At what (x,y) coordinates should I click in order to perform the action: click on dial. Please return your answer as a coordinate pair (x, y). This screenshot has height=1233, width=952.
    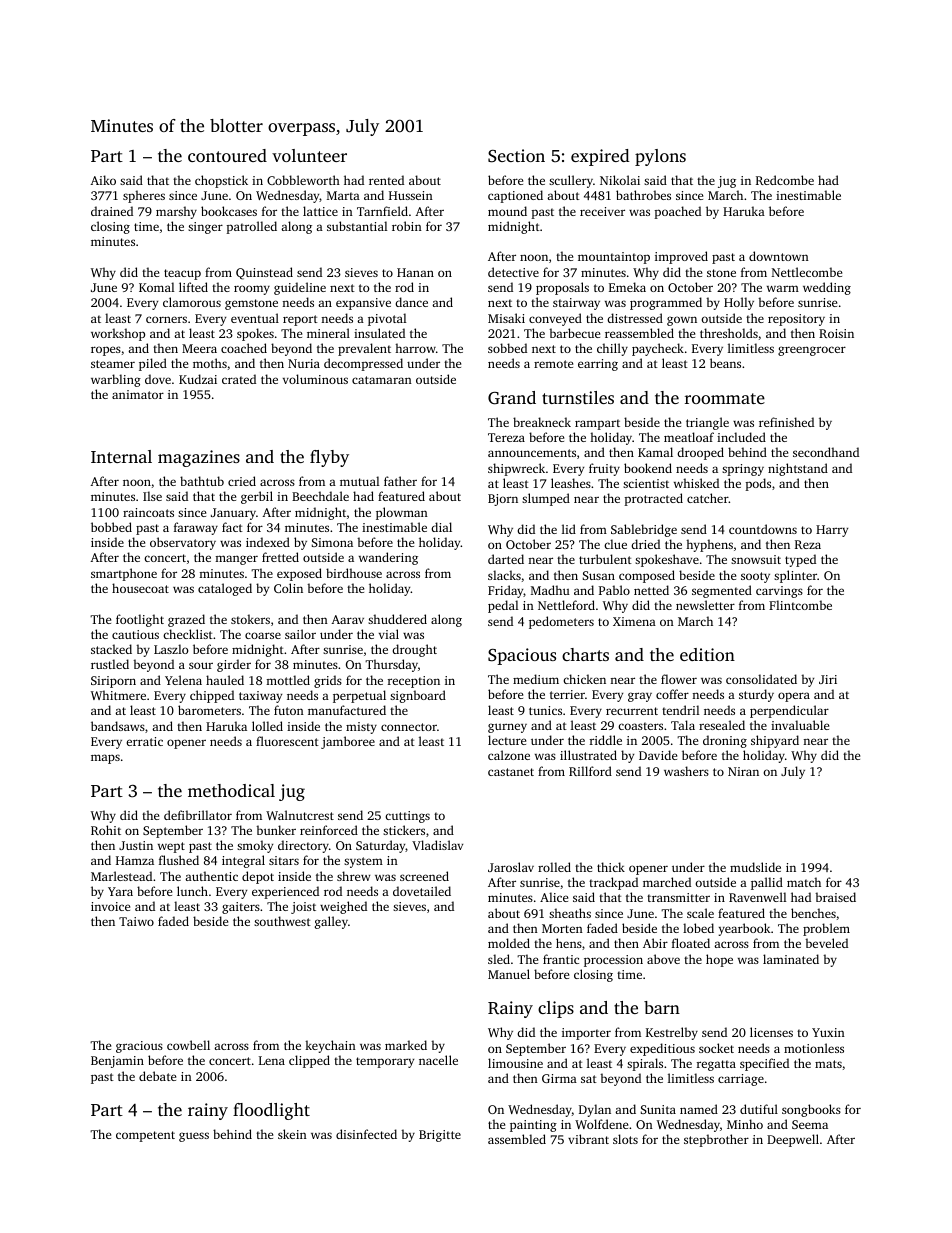
    Looking at the image, I should click on (441, 527).
